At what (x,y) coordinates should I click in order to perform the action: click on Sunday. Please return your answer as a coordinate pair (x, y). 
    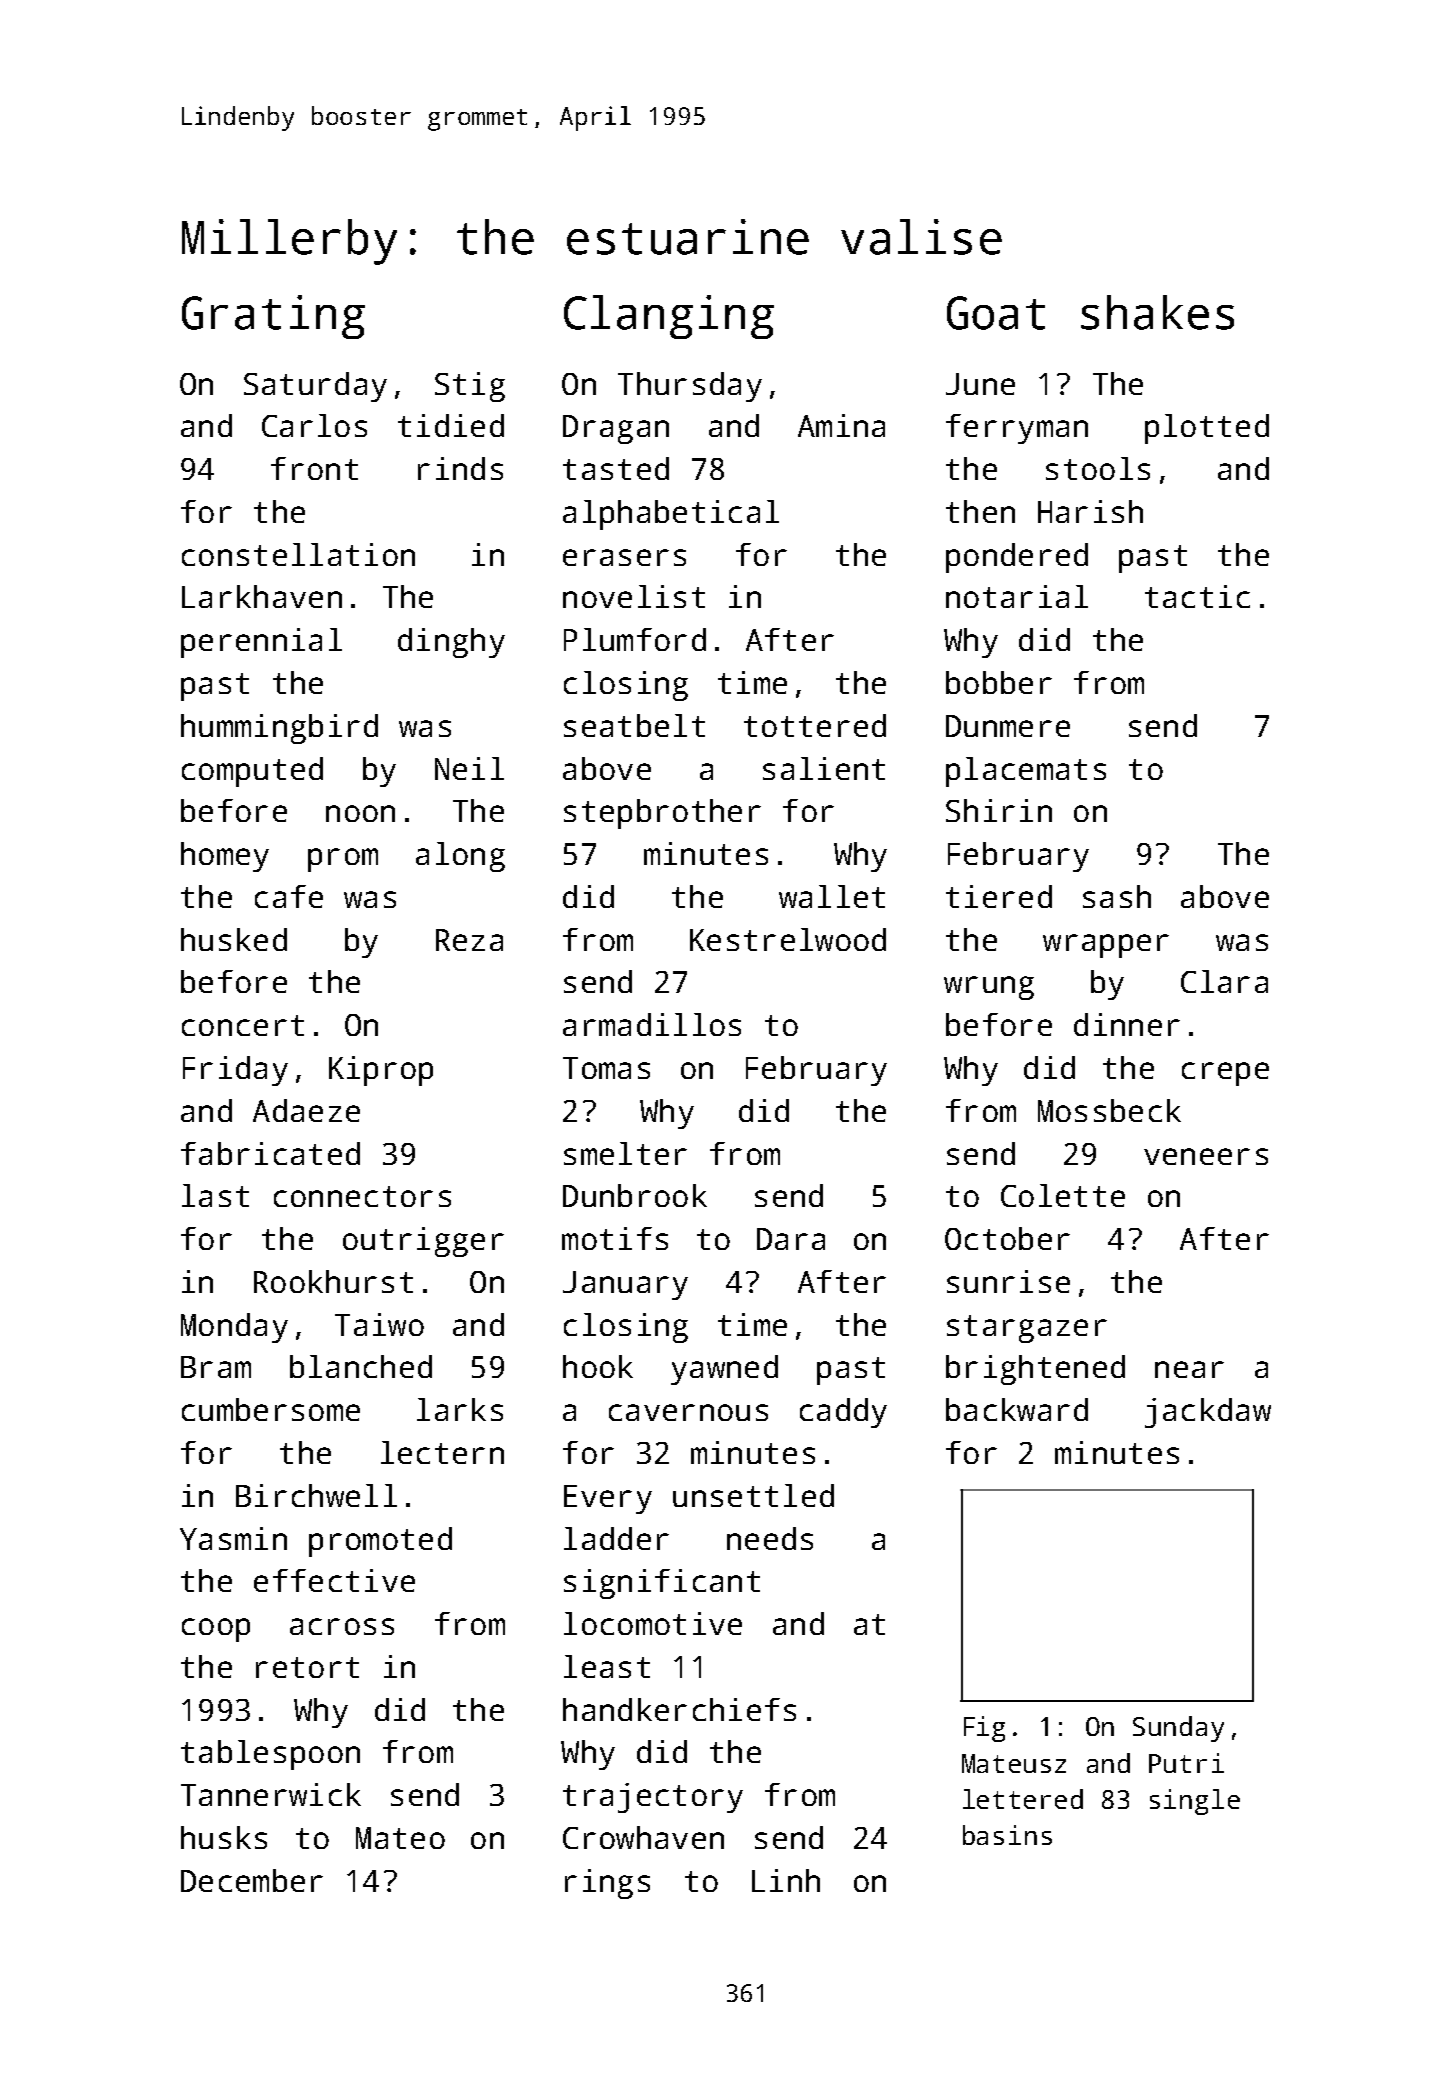
    Looking at the image, I should click on (1178, 1729).
